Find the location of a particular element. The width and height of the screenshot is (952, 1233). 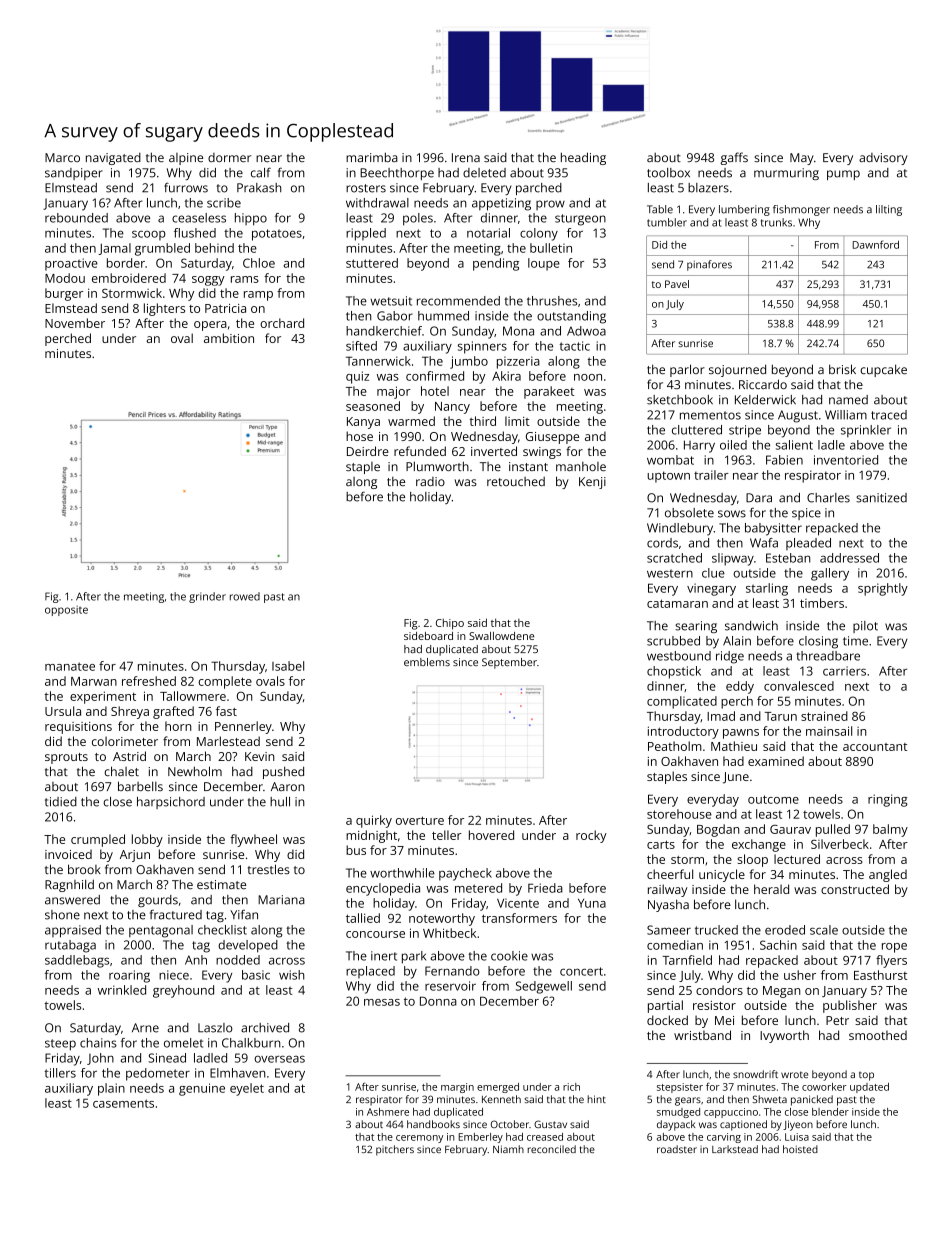

rippled is located at coordinates (366, 234).
